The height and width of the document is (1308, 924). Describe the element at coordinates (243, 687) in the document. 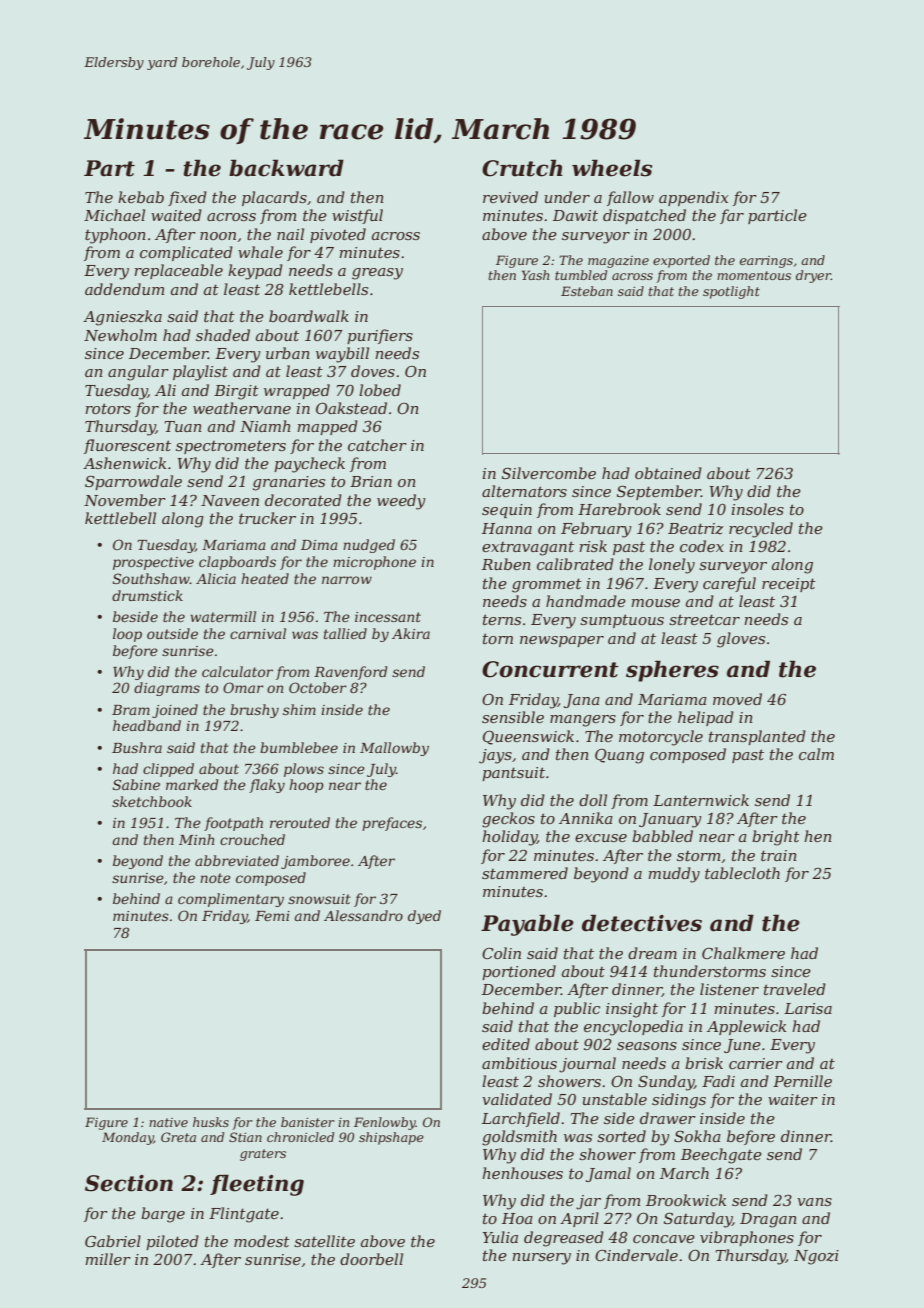

I see `Omar` at that location.
